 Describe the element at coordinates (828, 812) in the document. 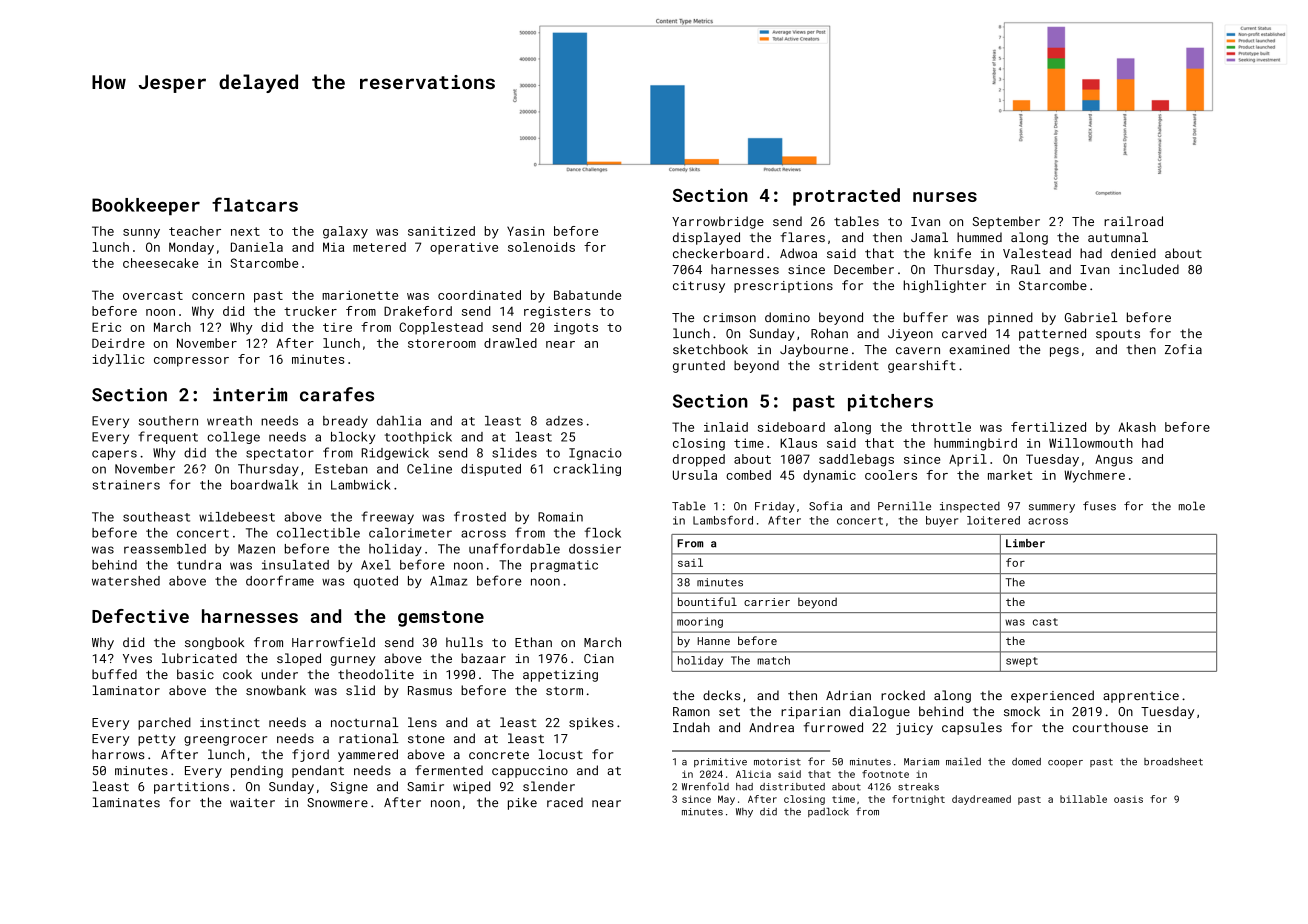

I see `padlock` at that location.
